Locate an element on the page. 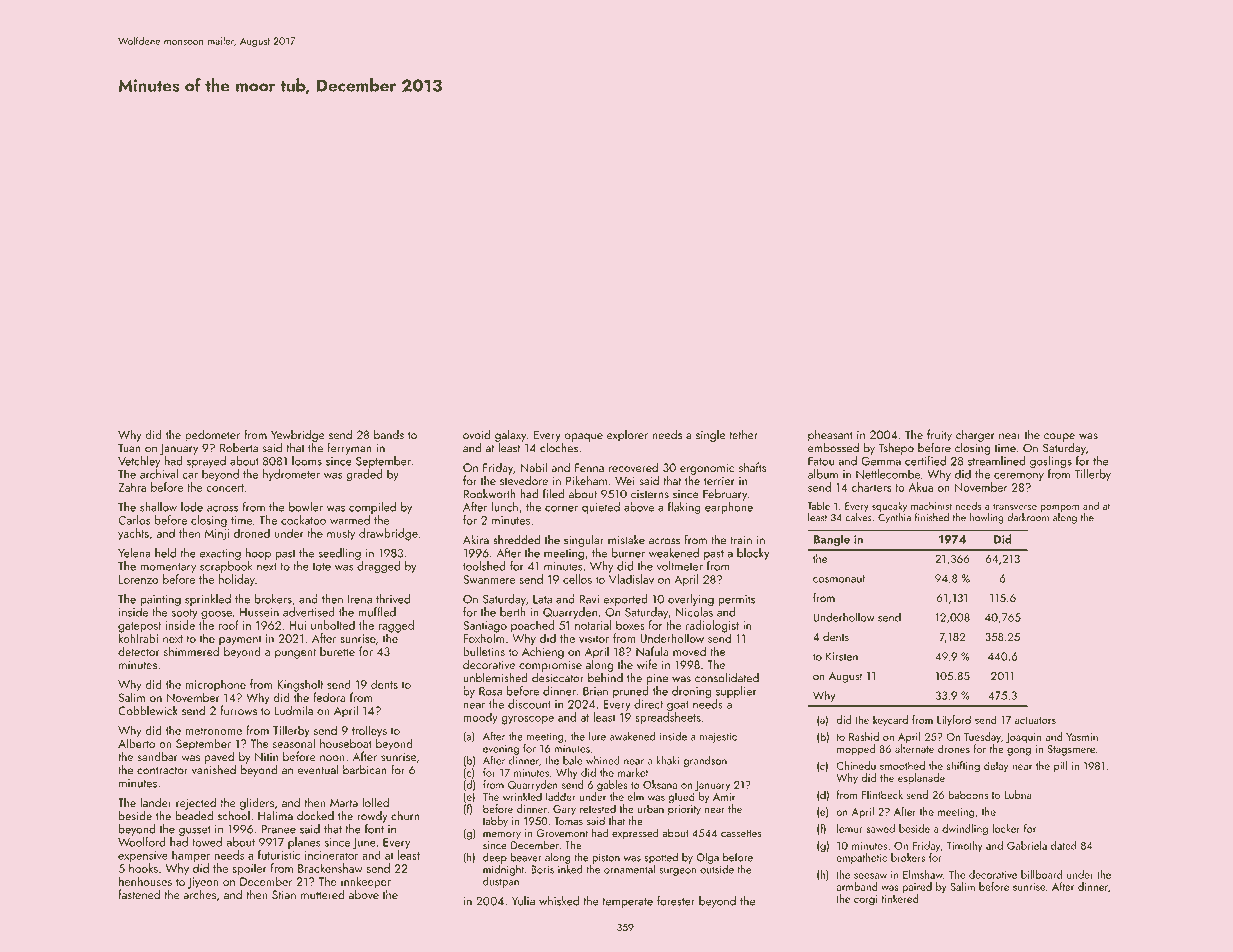 Image resolution: width=1233 pixels, height=952 pixels. wrinkled is located at coordinates (522, 796).
